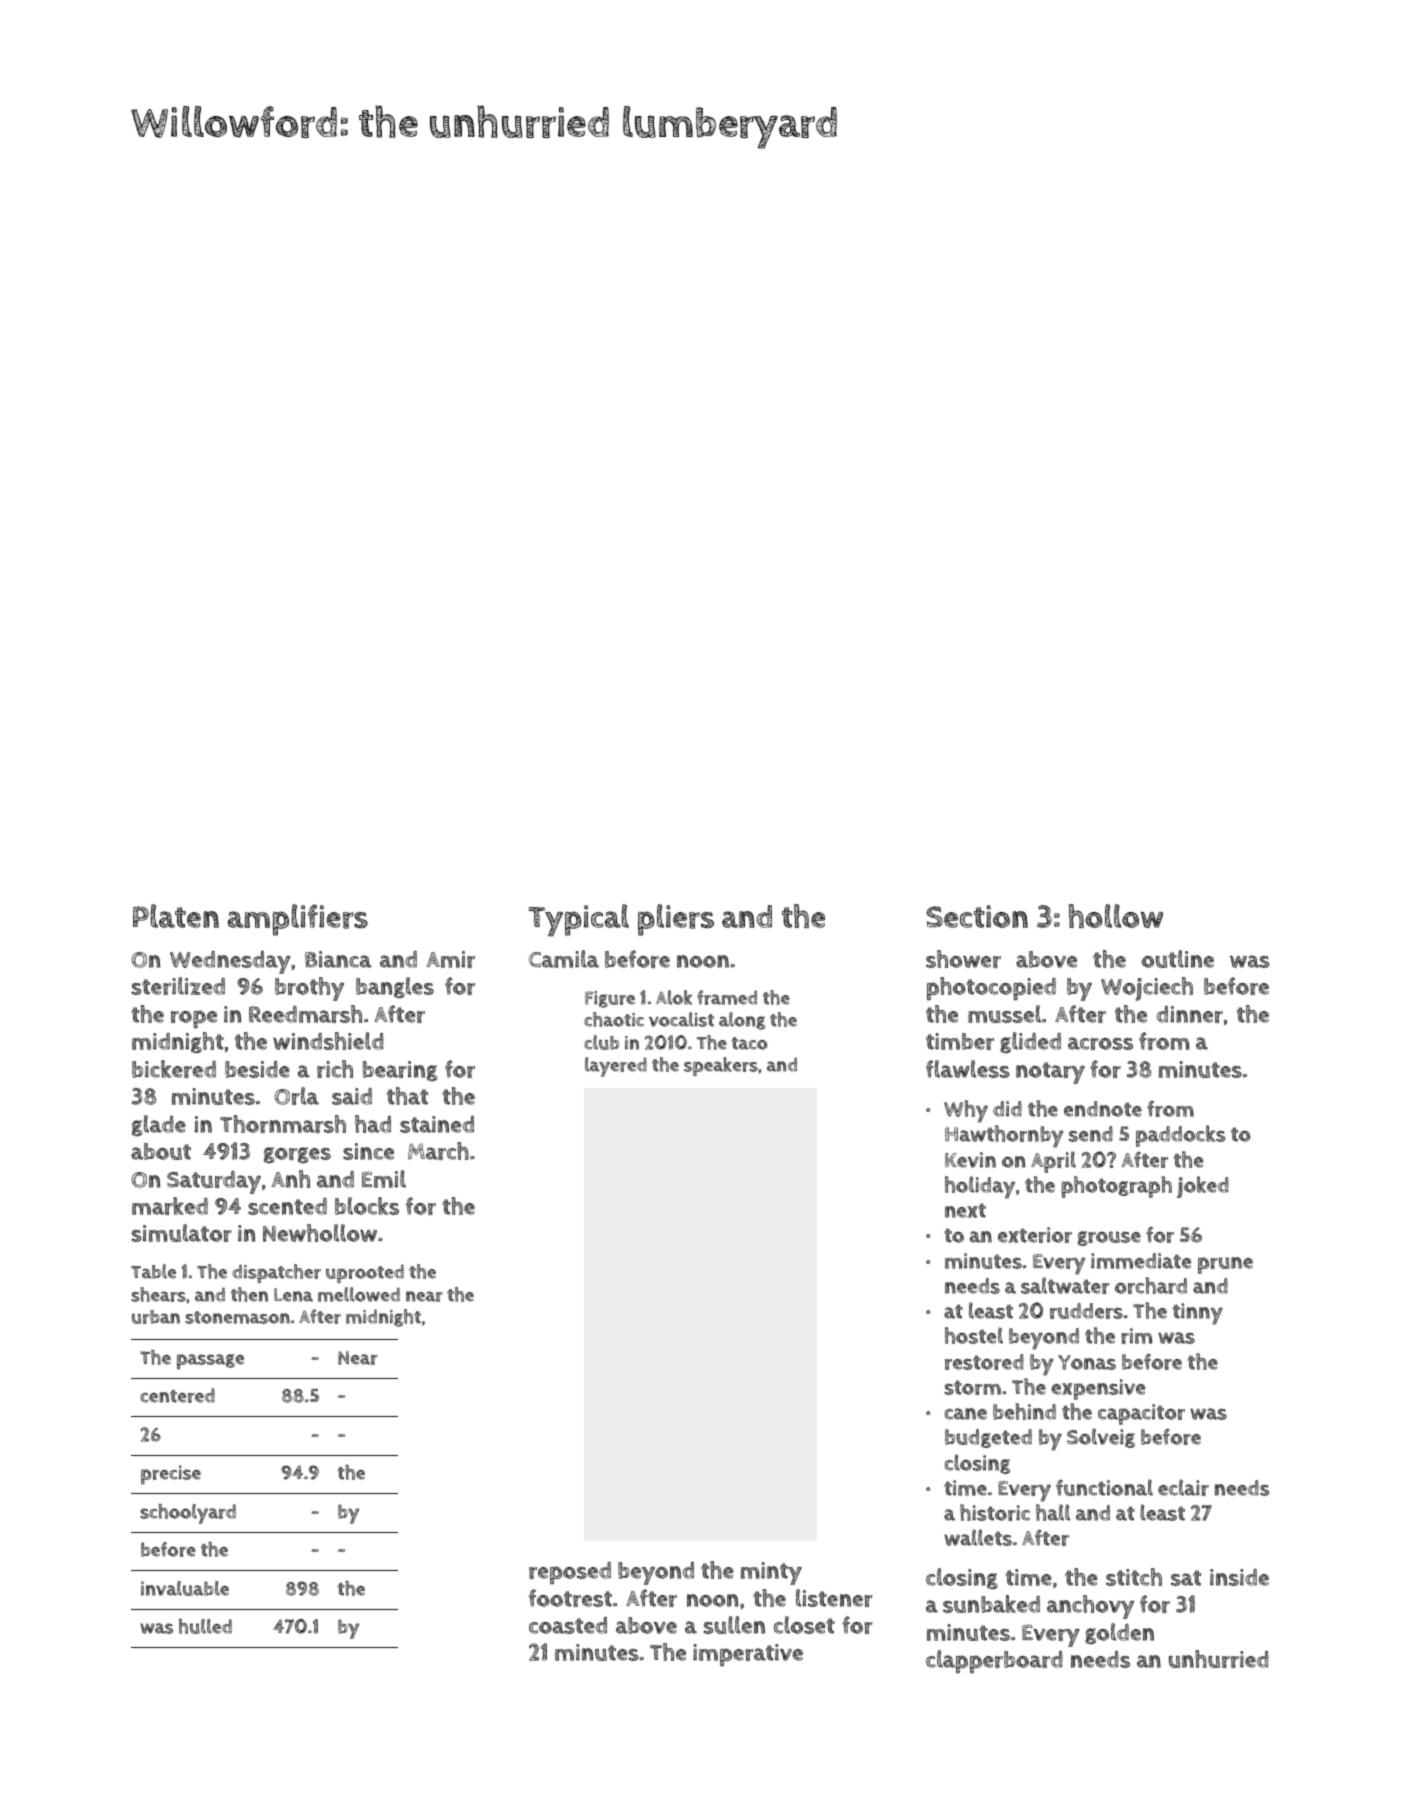  What do you see at coordinates (205, 1626) in the screenshot?
I see `hulled` at bounding box center [205, 1626].
